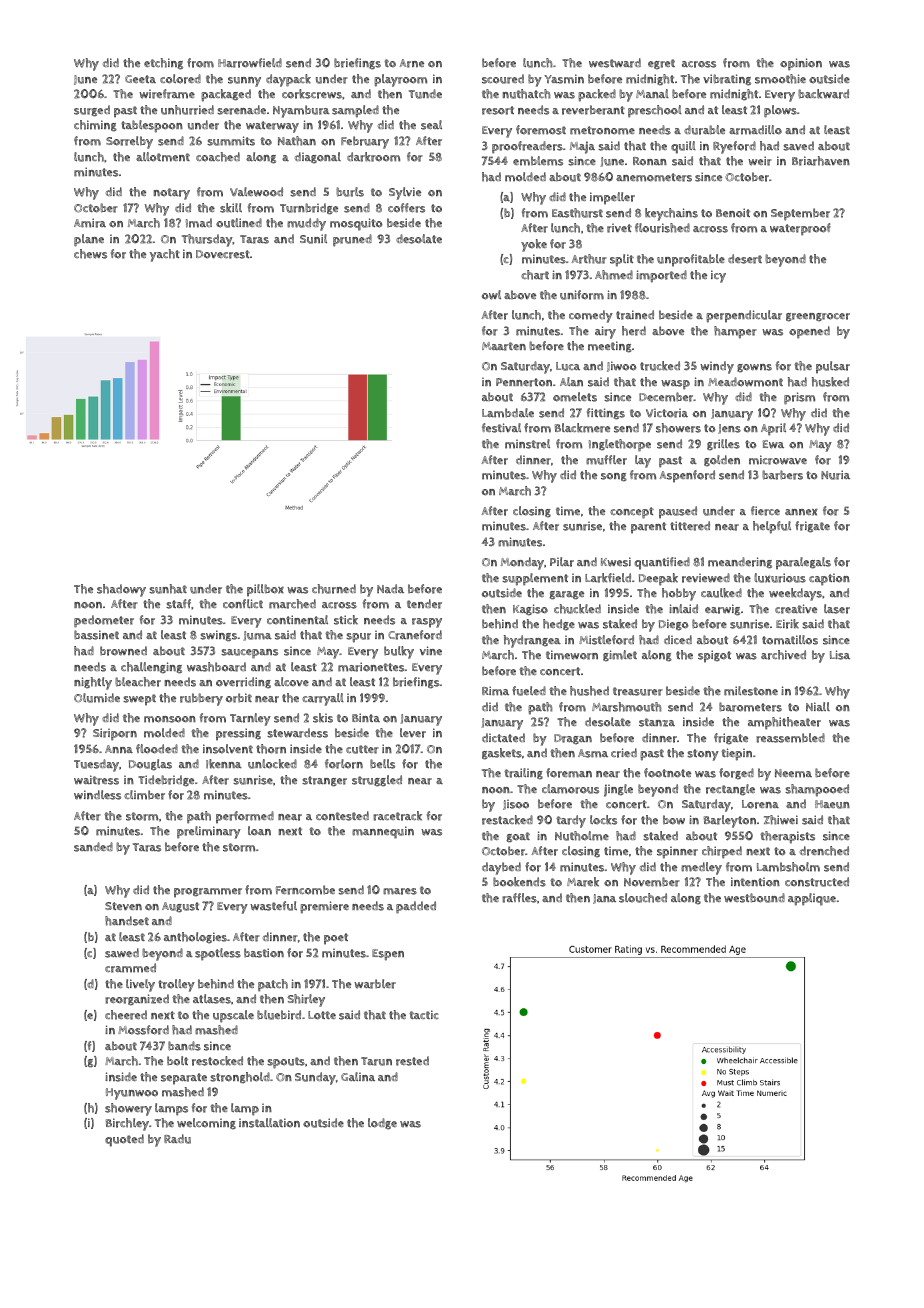 The height and width of the page is (1308, 924). I want to click on footnote, so click(667, 773).
